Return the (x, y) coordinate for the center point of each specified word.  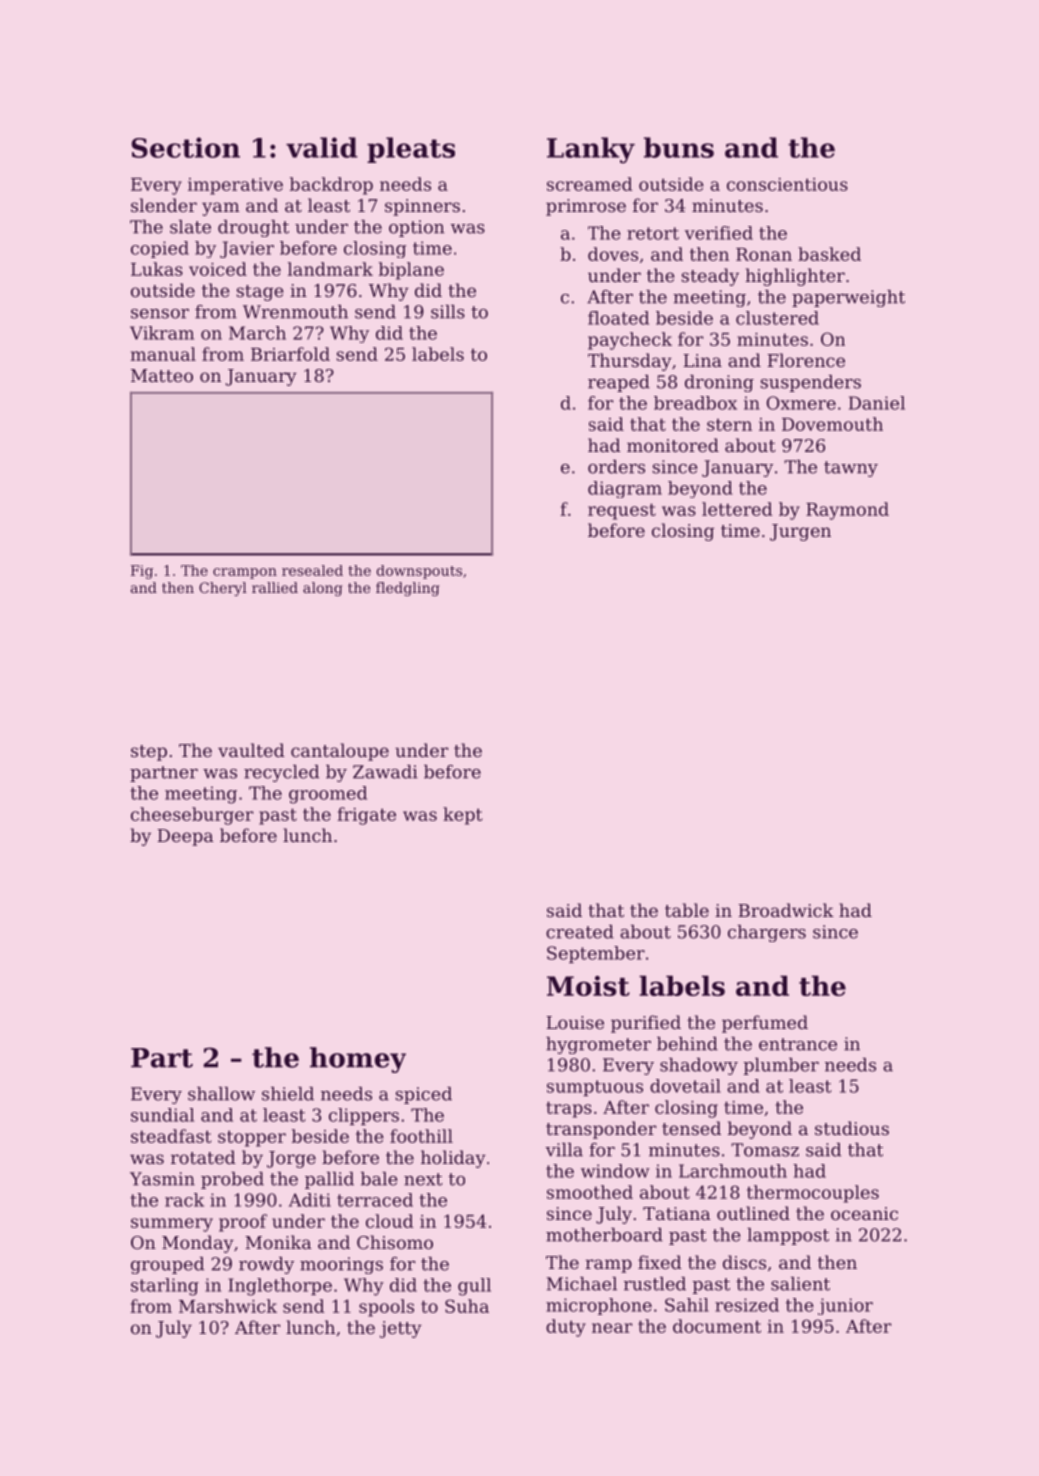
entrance (798, 1044)
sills (448, 312)
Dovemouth (832, 424)
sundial (162, 1115)
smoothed (590, 1192)
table (687, 910)
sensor (160, 314)
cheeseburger (192, 816)
